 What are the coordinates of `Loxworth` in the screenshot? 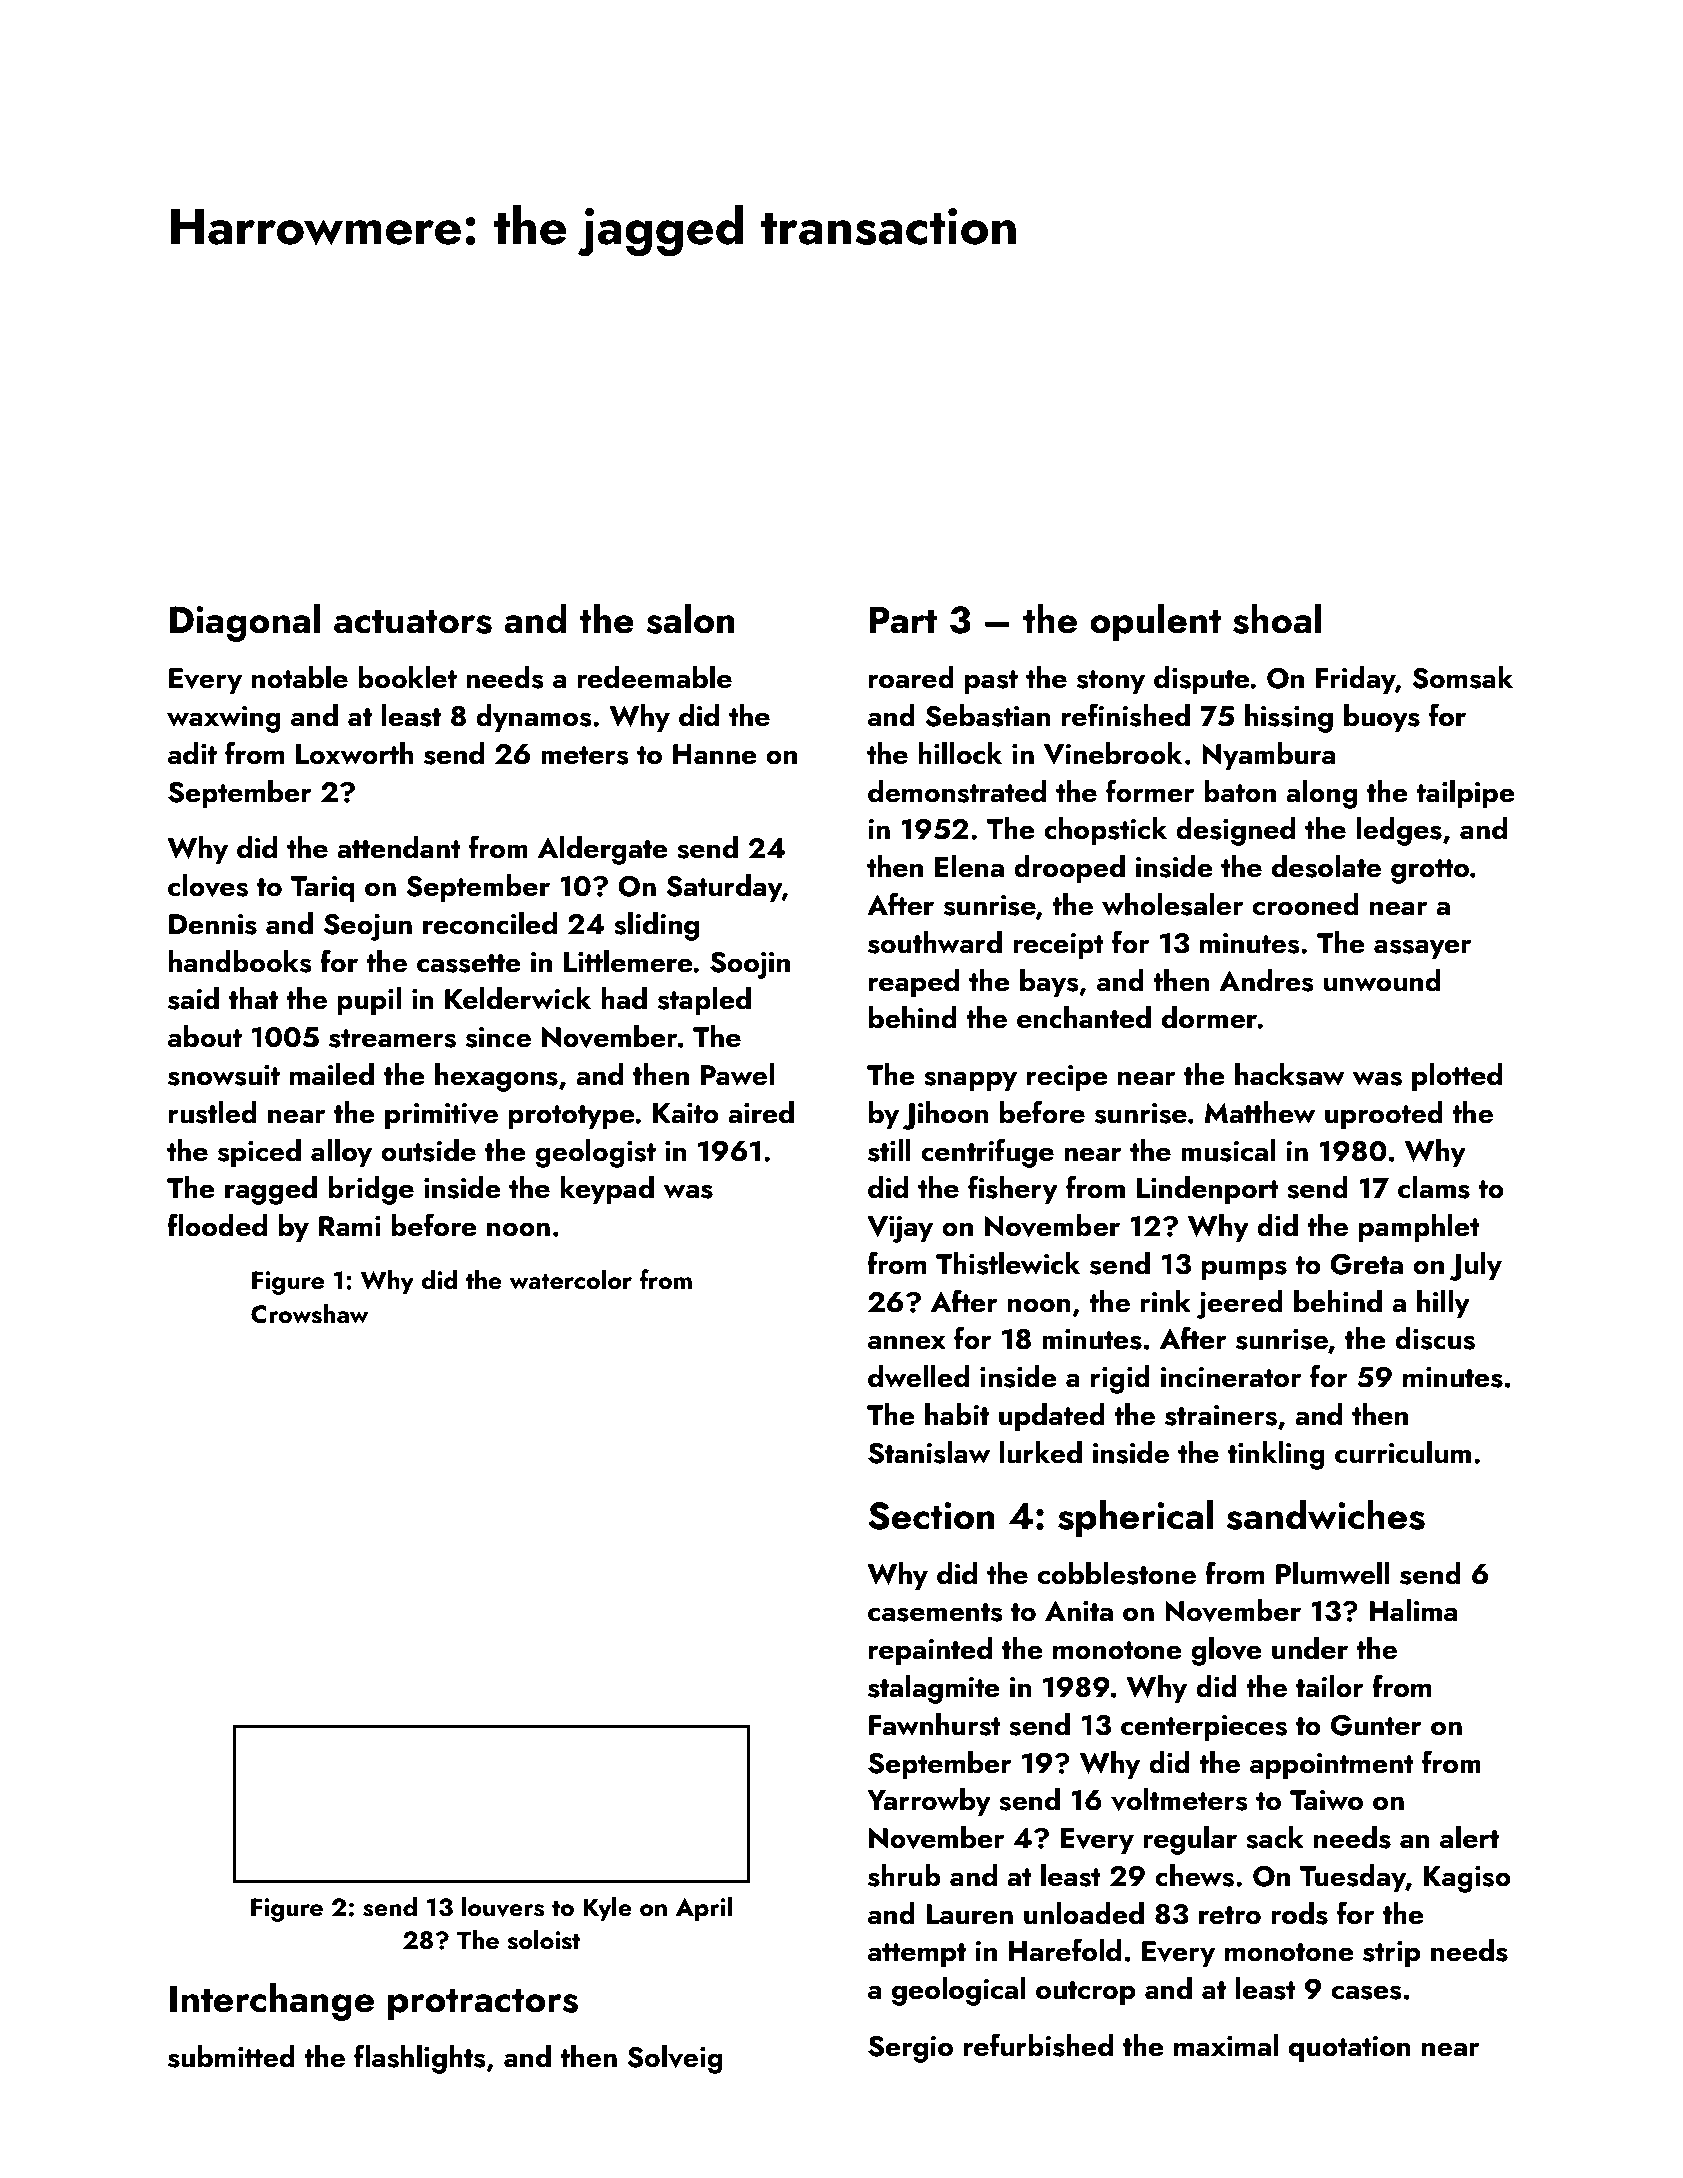 It's located at (354, 753).
